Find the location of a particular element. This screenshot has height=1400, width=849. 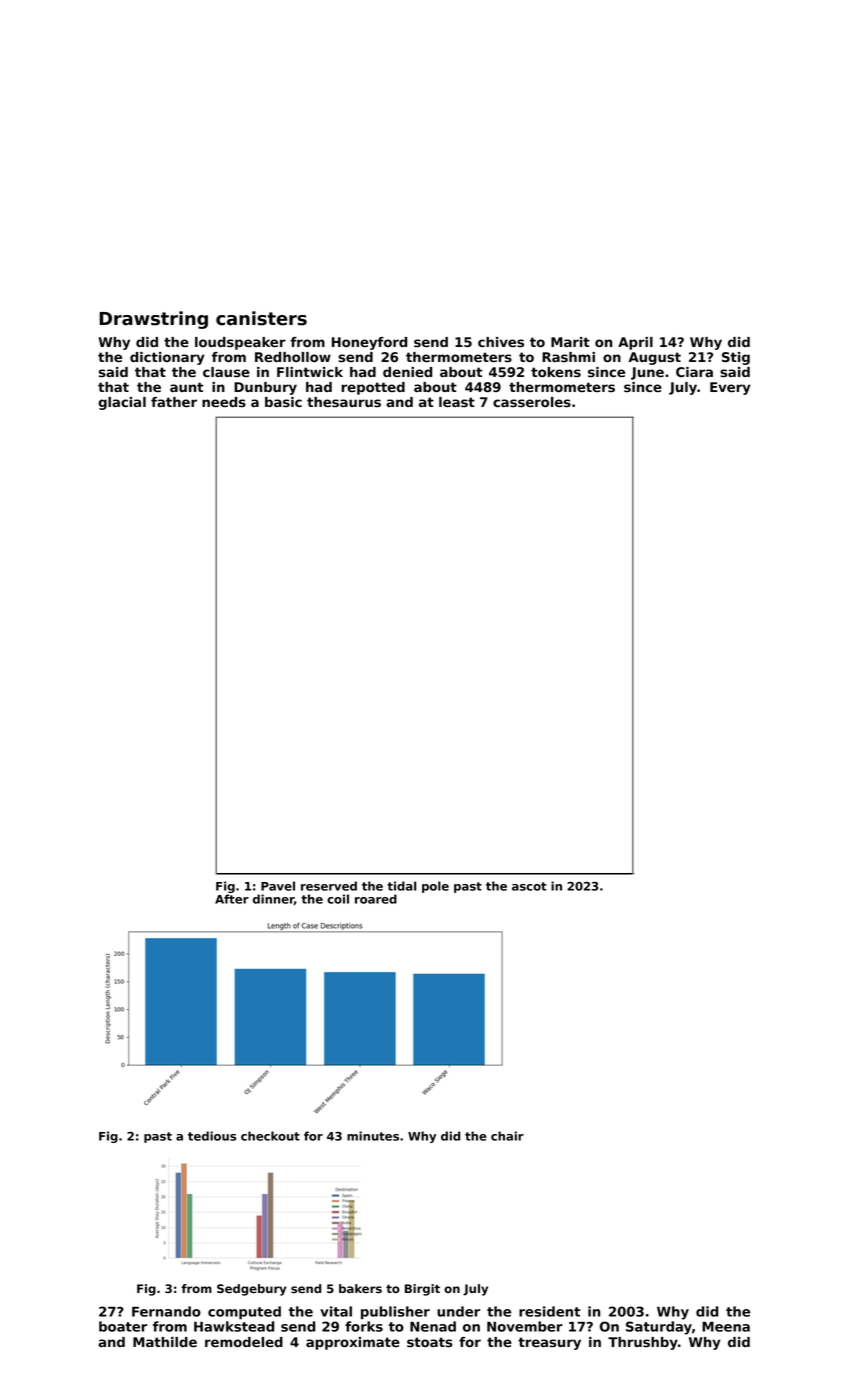

canisters is located at coordinates (261, 318).
